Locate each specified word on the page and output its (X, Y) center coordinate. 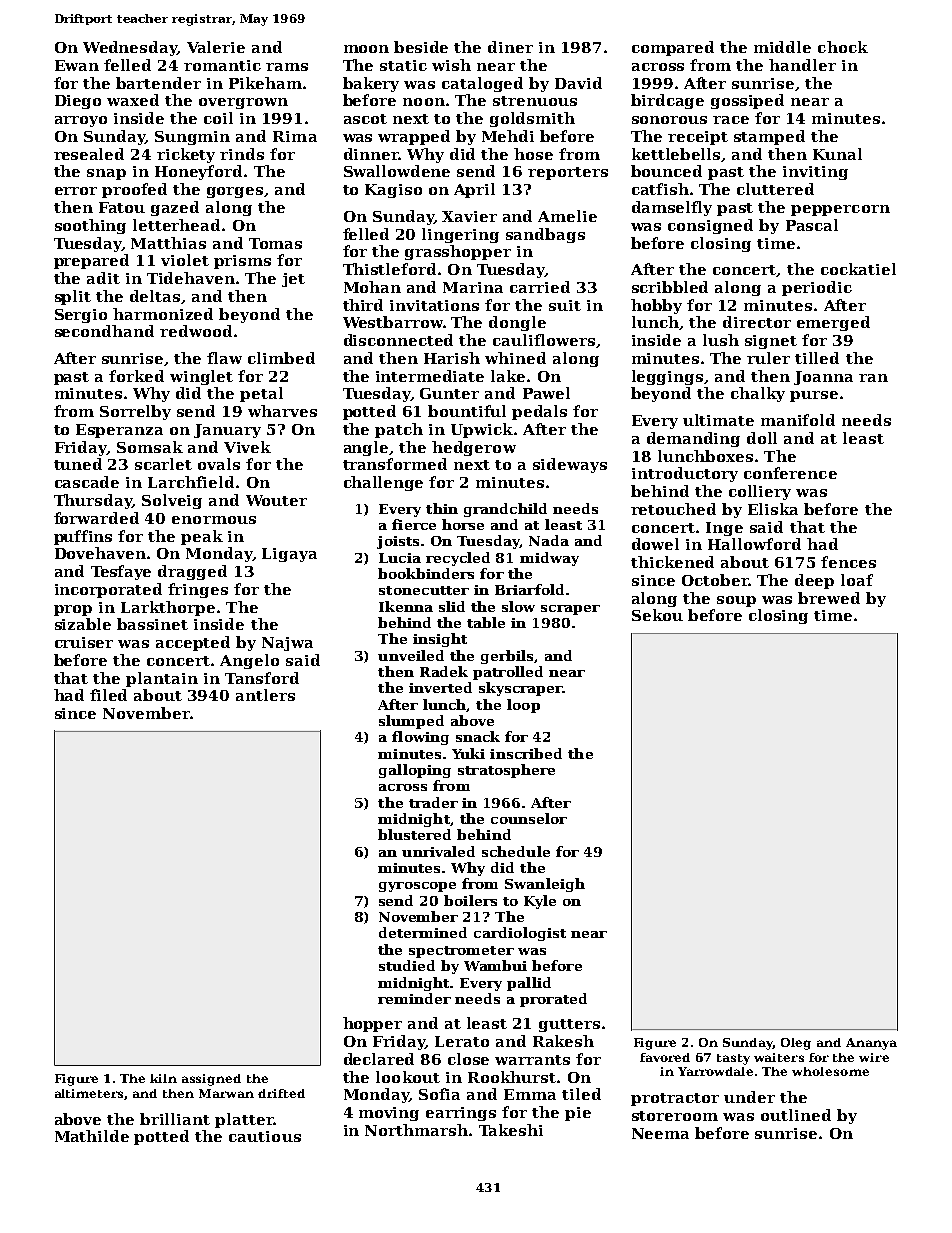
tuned (78, 464)
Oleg (796, 1044)
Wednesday (130, 48)
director (757, 322)
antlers (265, 695)
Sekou (657, 615)
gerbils (507, 657)
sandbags (545, 235)
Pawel (546, 393)
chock (843, 47)
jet (293, 280)
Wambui (495, 965)
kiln (163, 1078)
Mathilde (92, 1136)
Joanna (823, 378)
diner (510, 47)
